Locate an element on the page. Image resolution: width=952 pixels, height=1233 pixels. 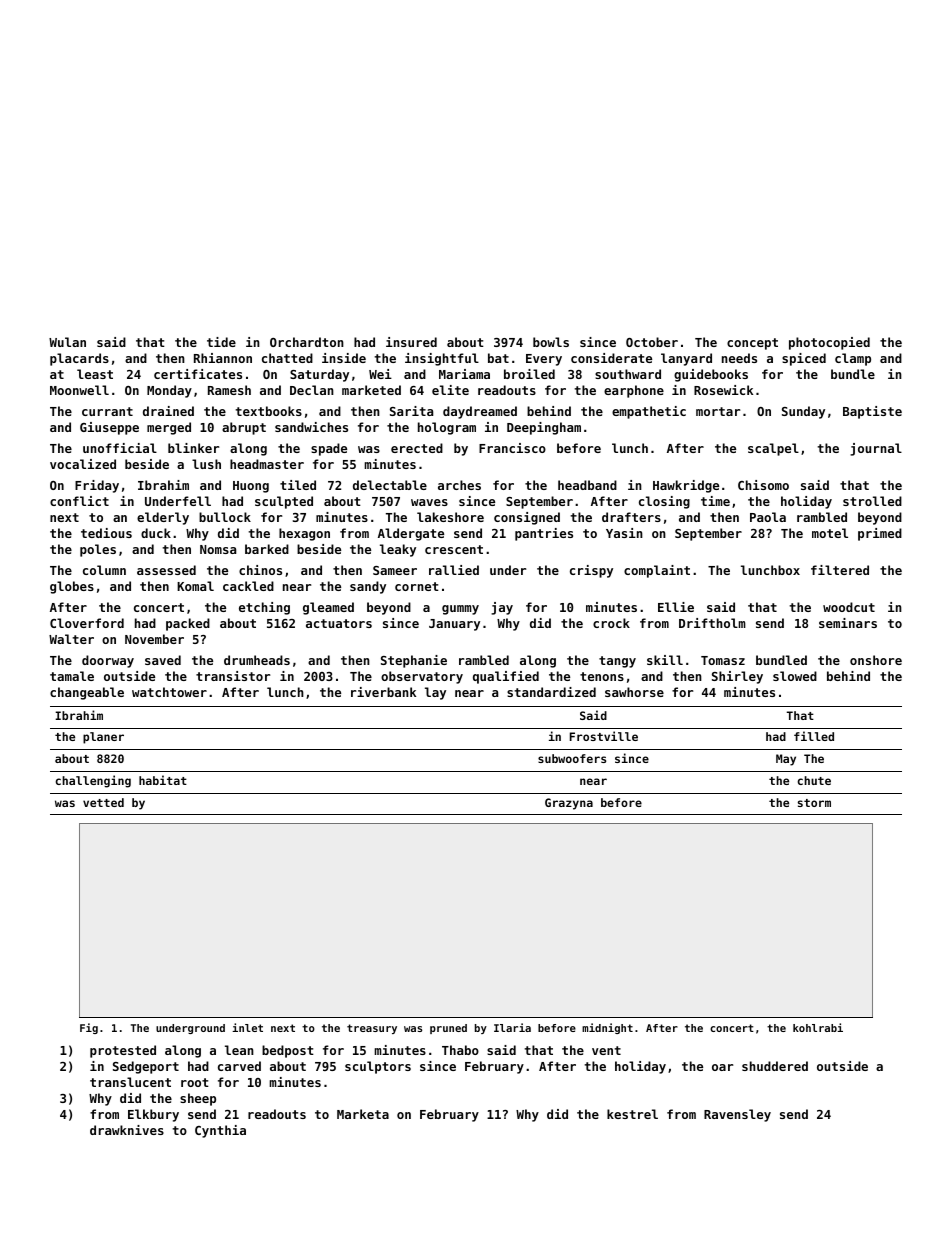
midnight is located at coordinates (607, 1028).
